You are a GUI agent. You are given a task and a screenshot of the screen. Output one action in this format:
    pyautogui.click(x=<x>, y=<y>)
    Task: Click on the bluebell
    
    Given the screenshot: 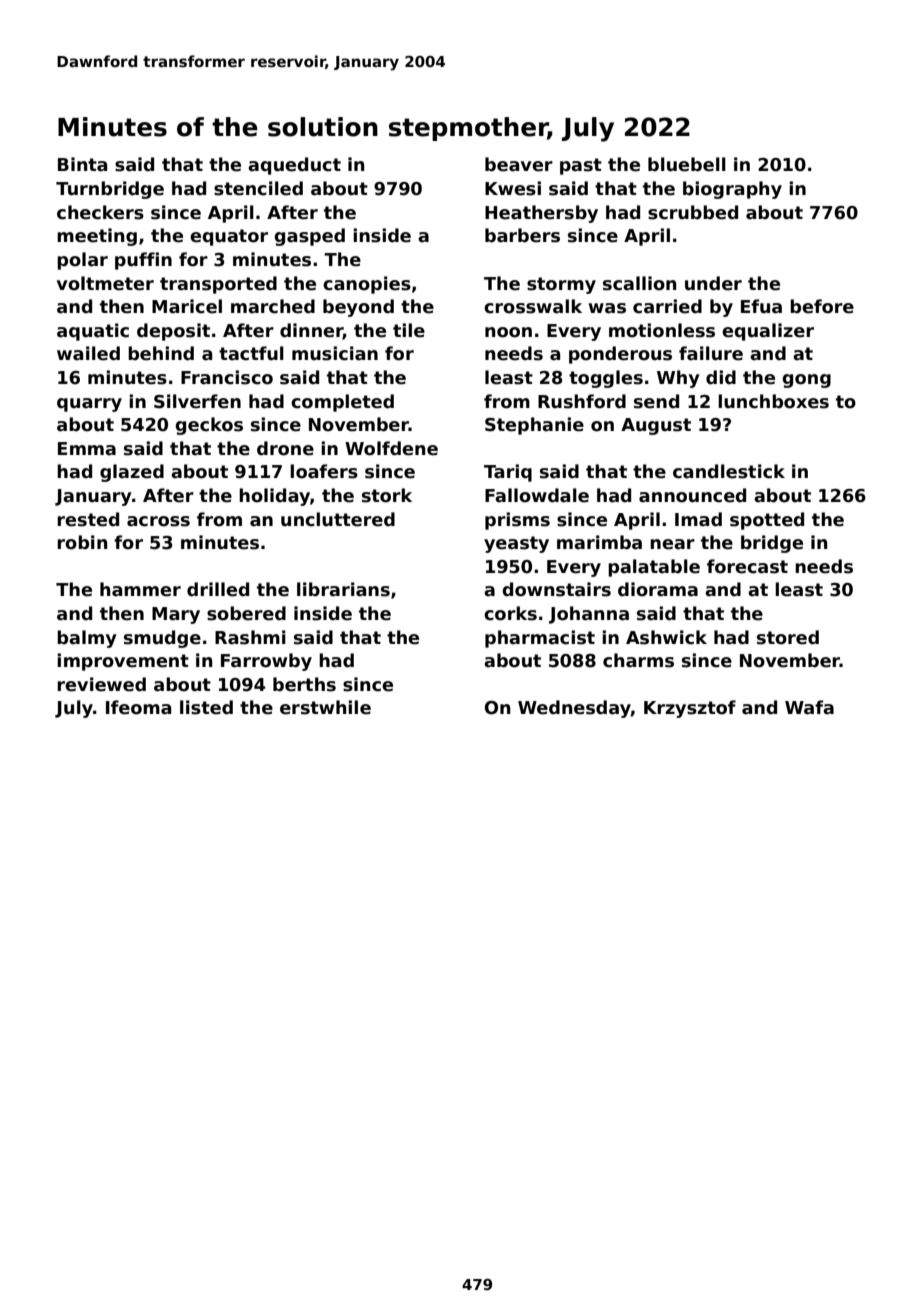 What is the action you would take?
    pyautogui.click(x=687, y=164)
